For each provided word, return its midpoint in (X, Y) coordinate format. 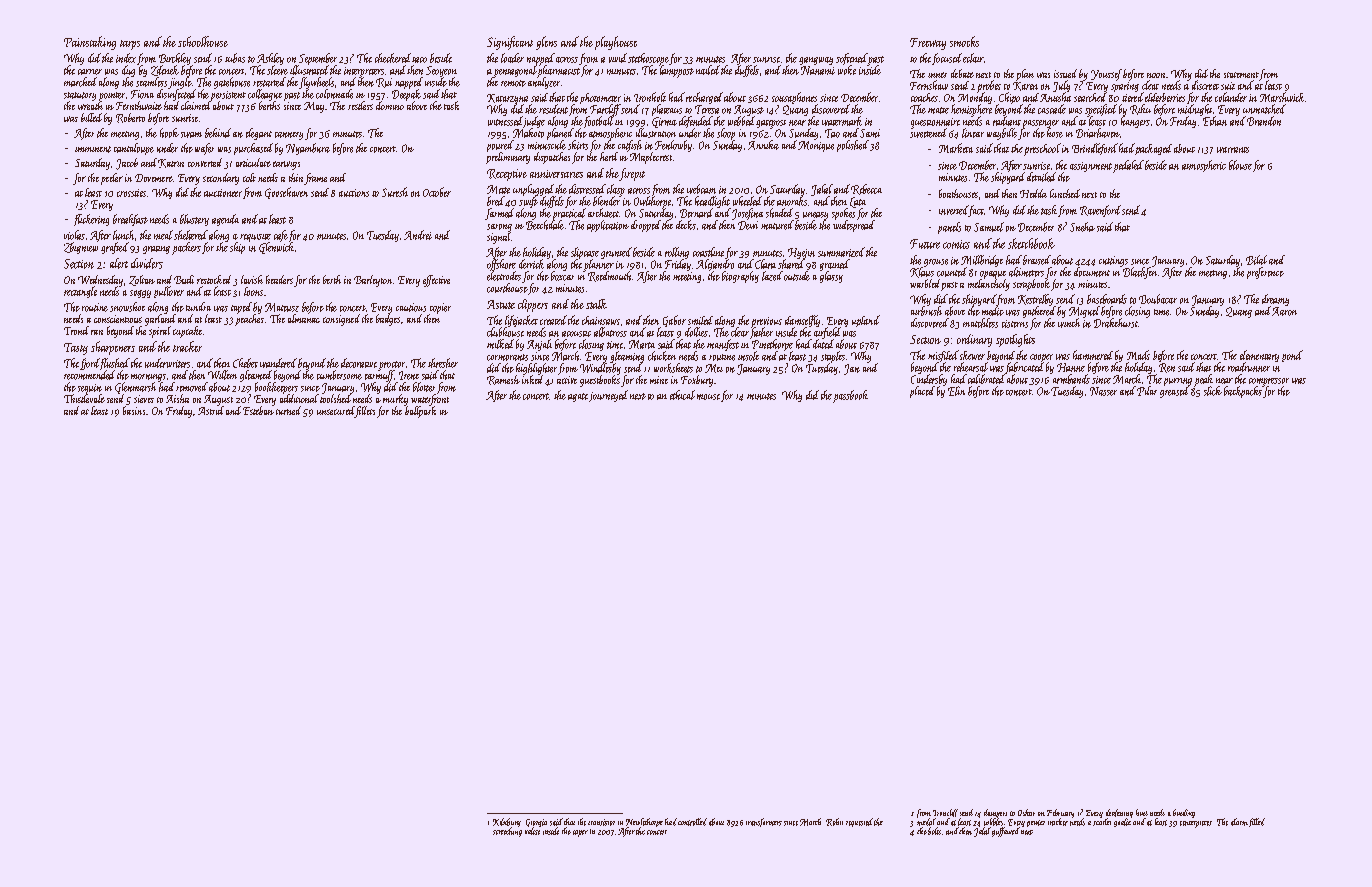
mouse (708, 397)
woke (847, 70)
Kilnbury (507, 822)
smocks (964, 41)
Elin (956, 391)
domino (390, 105)
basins (134, 410)
